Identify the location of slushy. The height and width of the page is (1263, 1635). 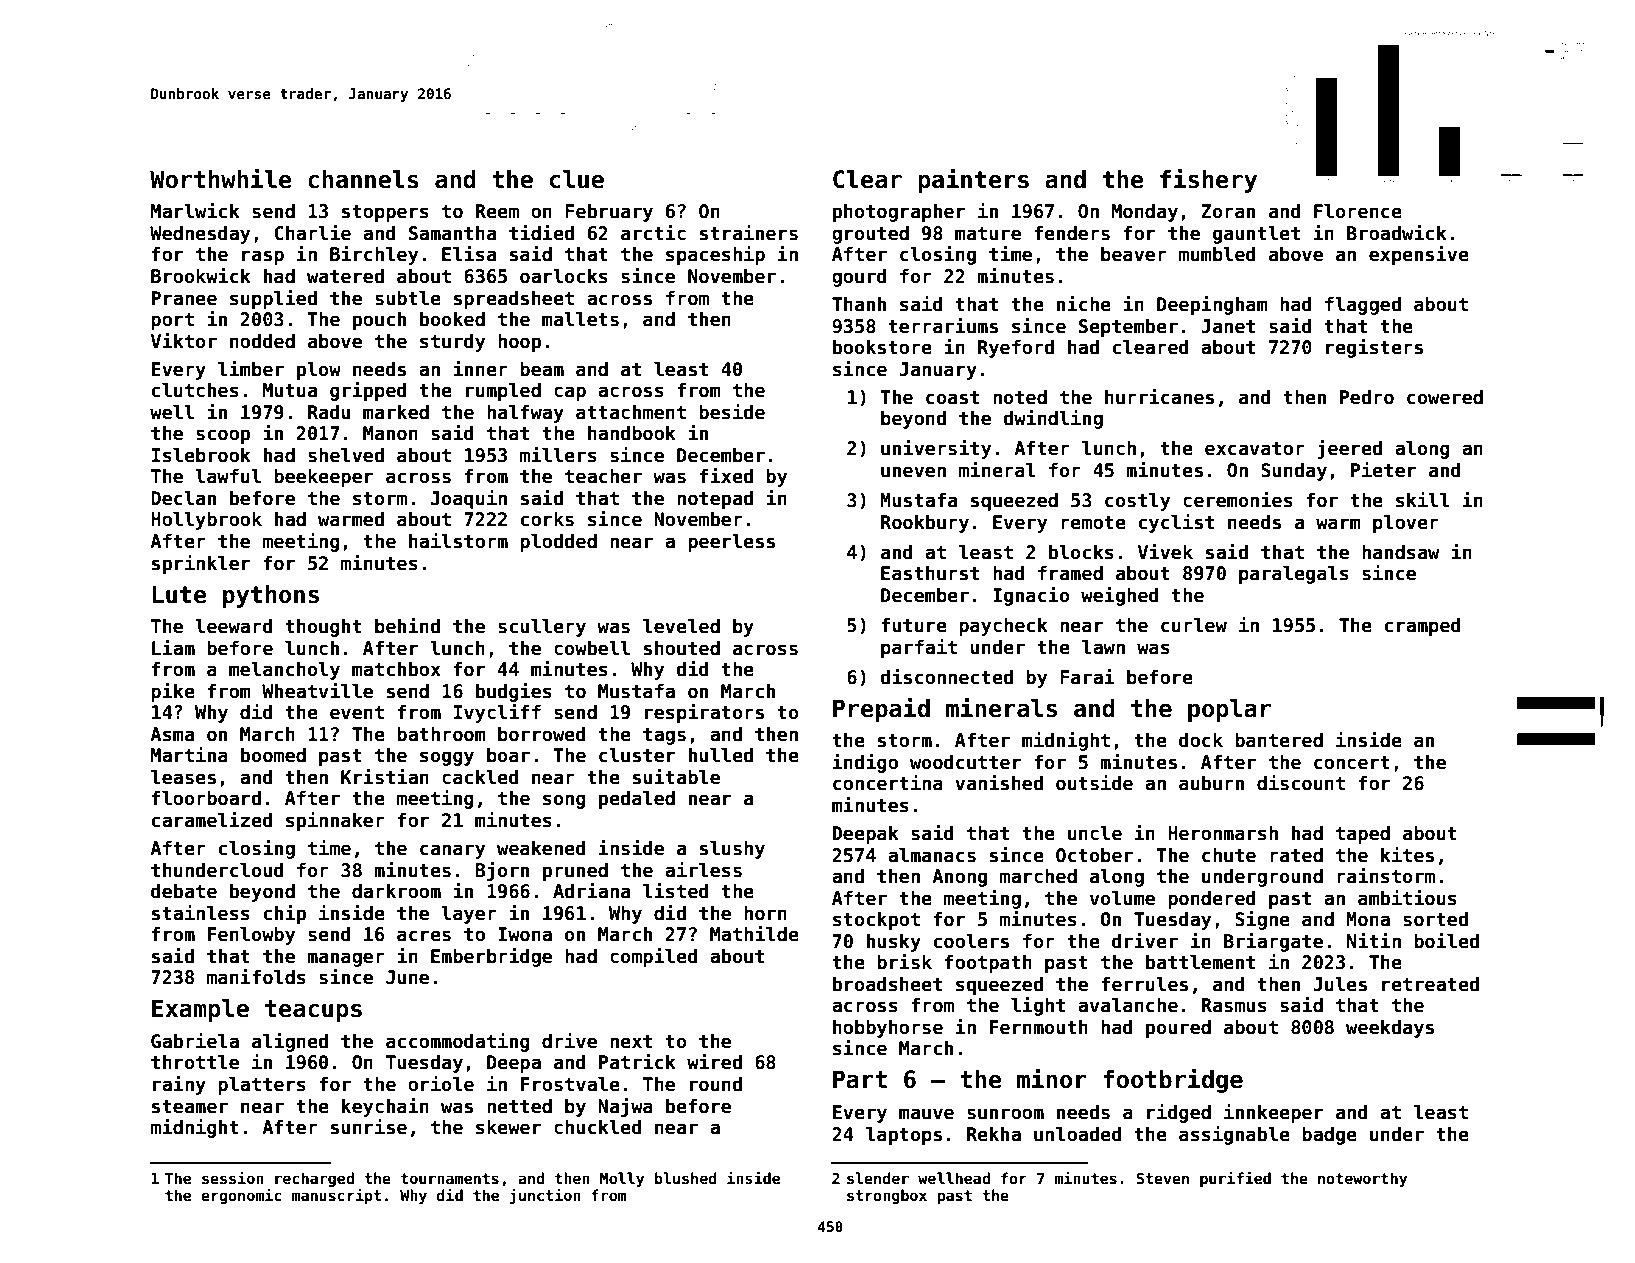
(732, 849).
